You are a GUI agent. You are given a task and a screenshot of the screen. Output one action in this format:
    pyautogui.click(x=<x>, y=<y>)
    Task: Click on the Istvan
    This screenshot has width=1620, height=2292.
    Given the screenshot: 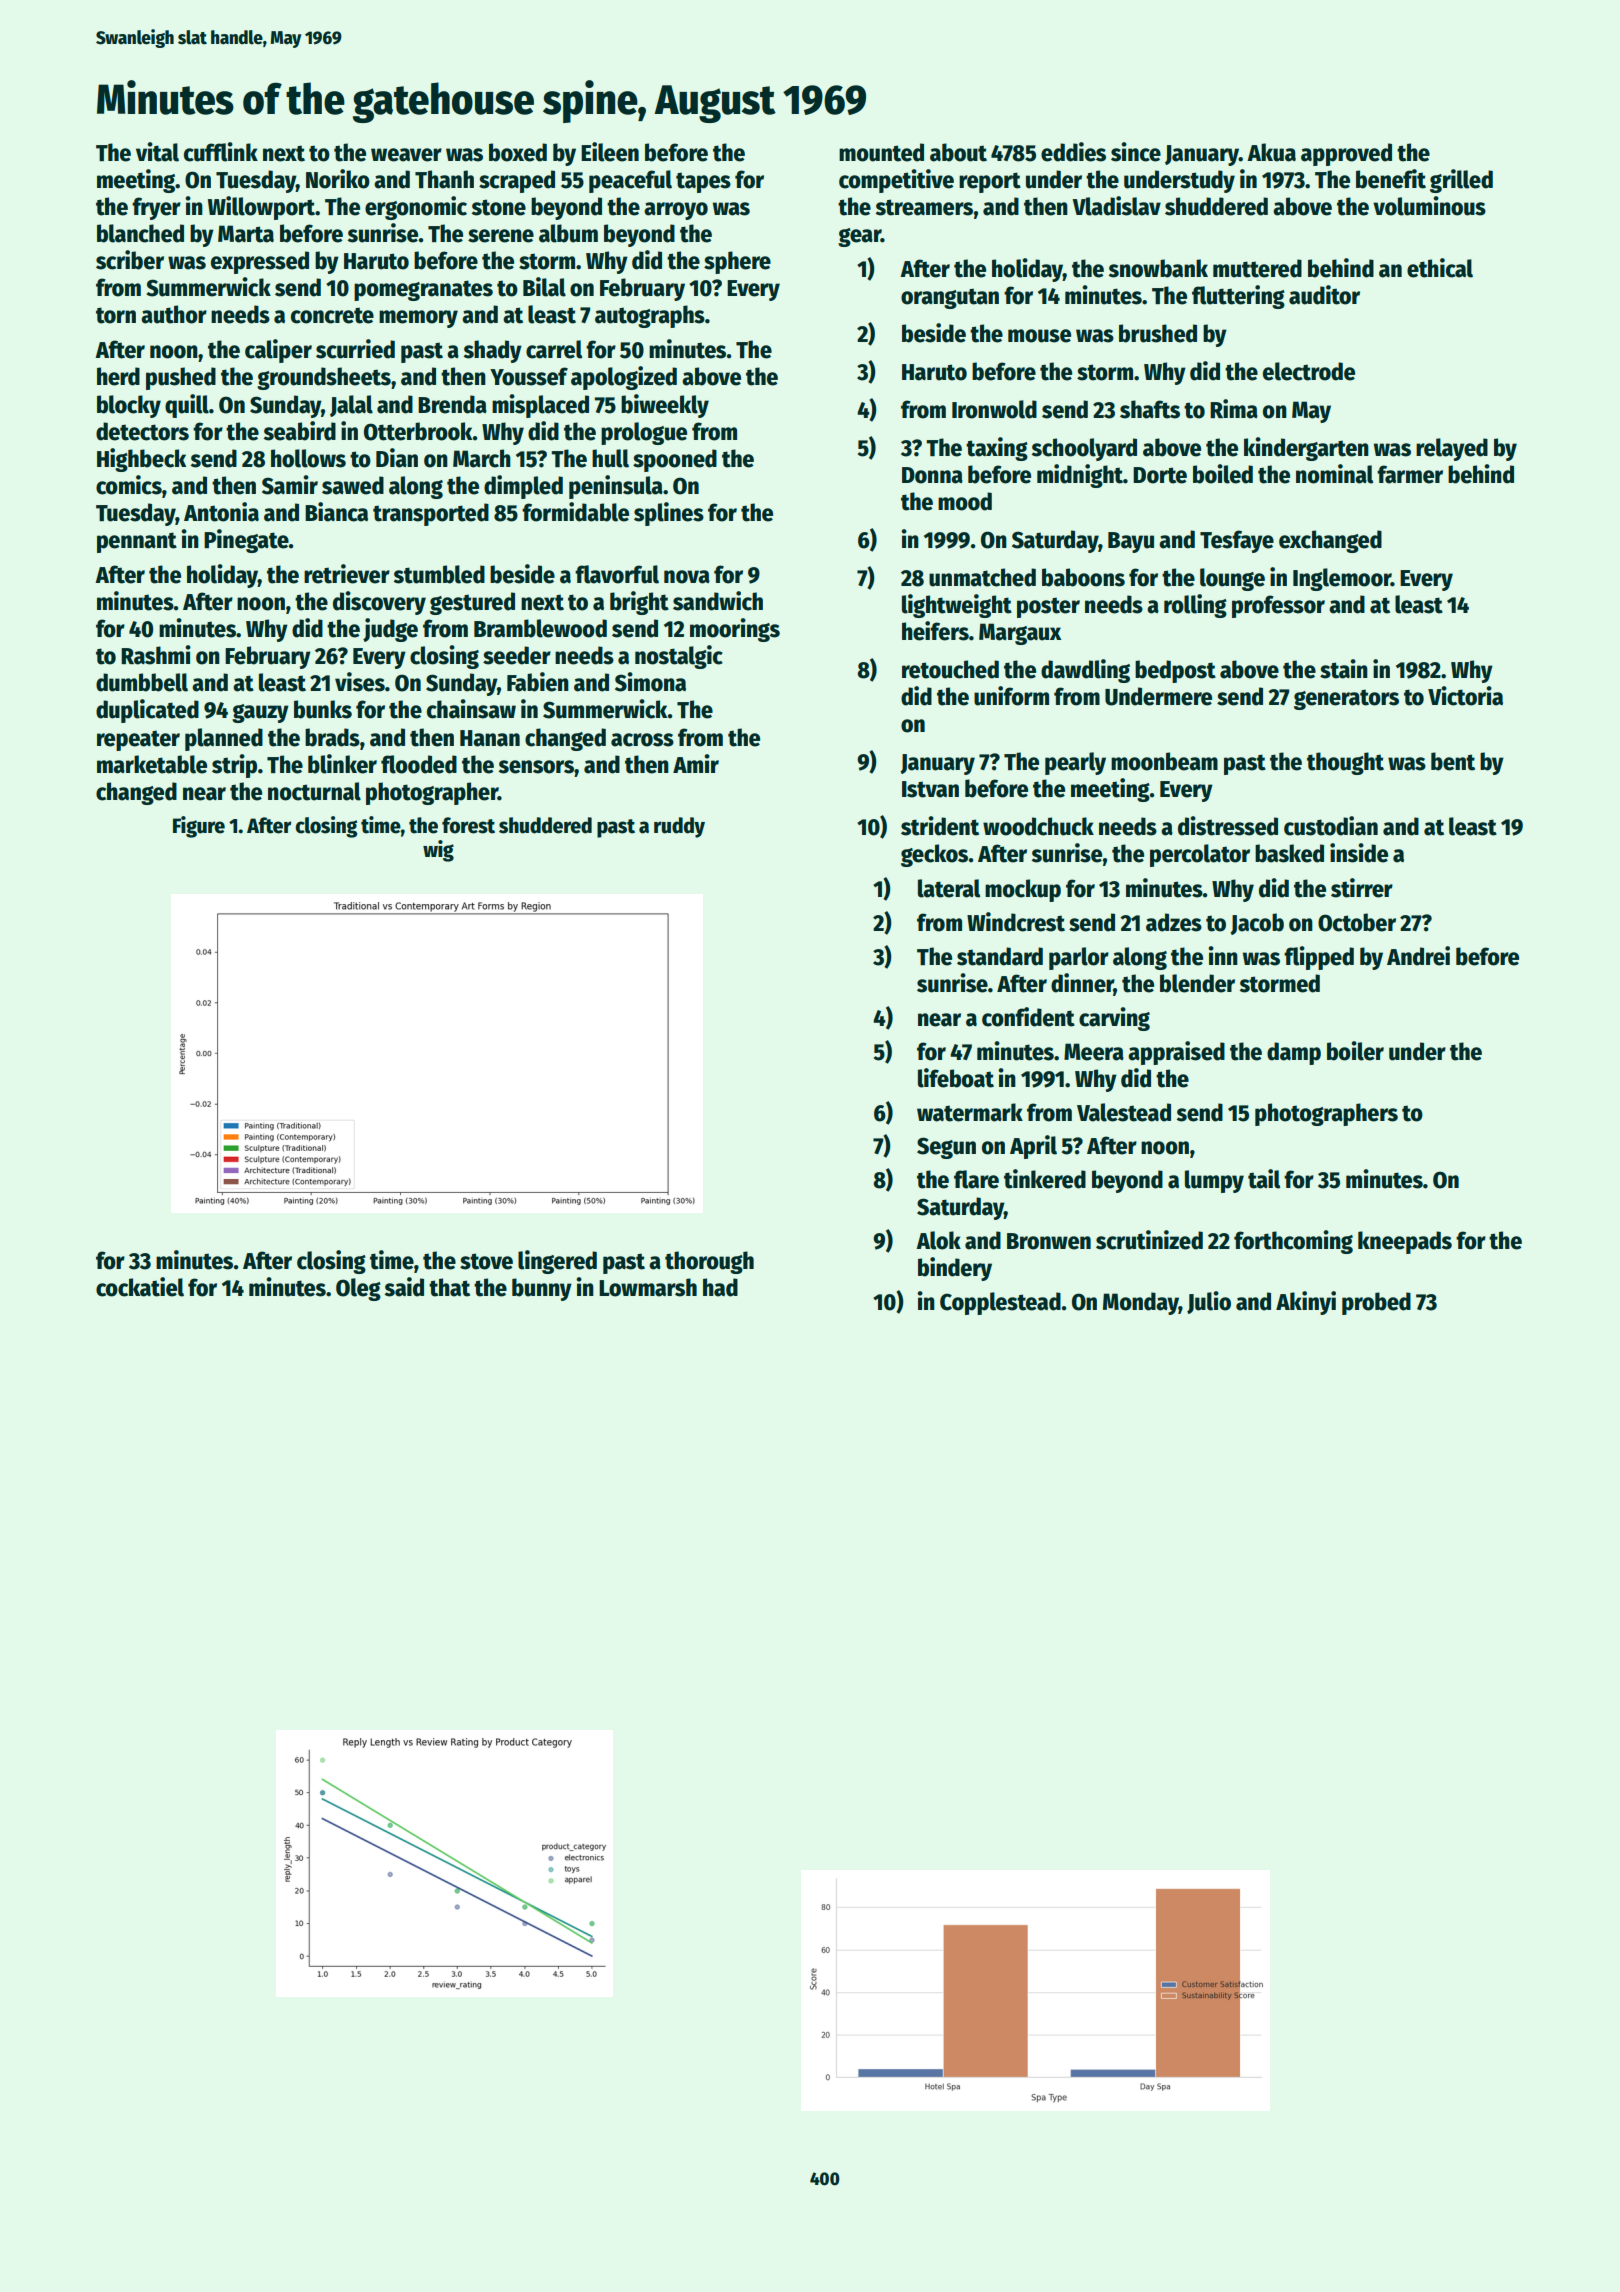 What is the action you would take?
    pyautogui.click(x=930, y=789)
